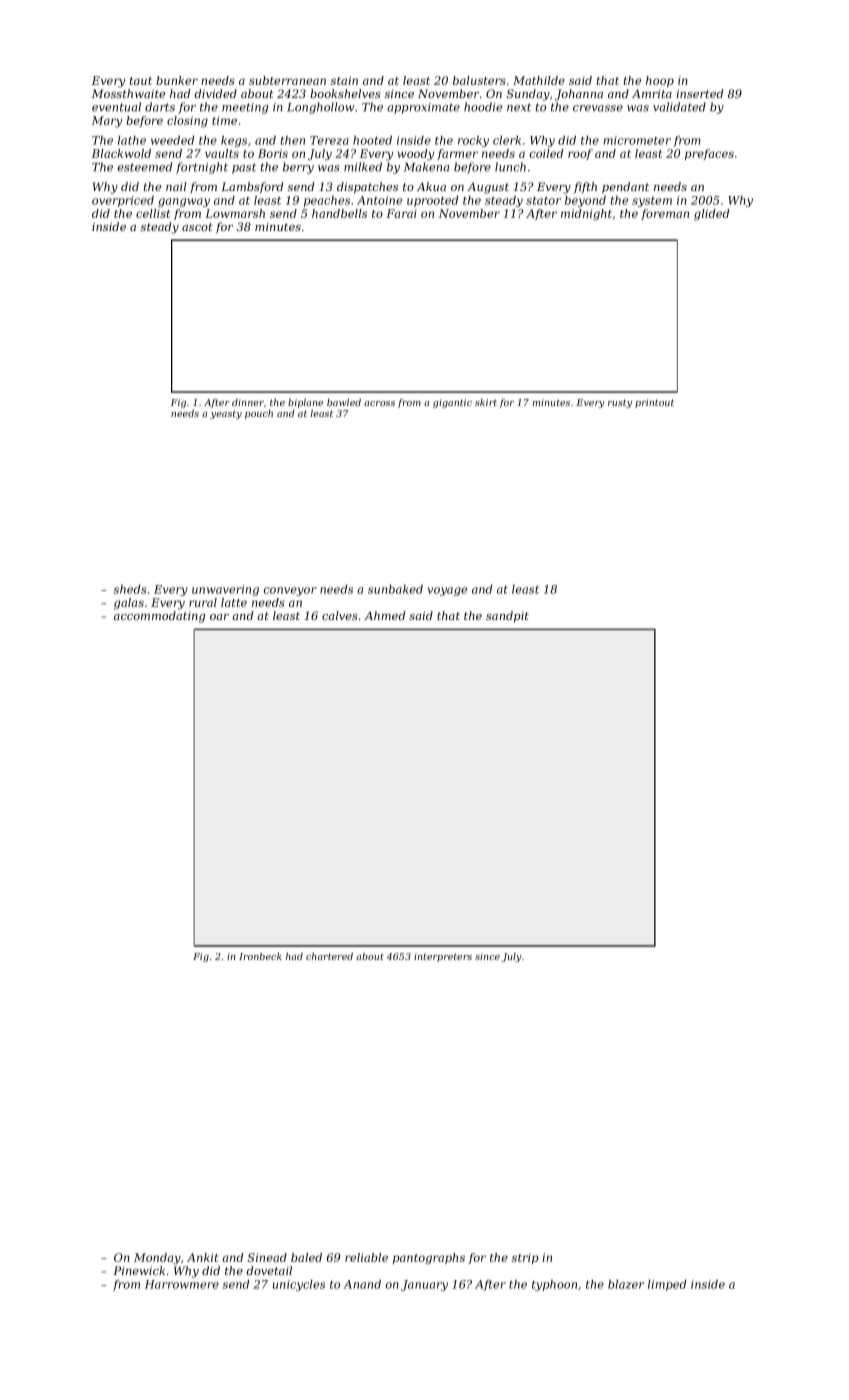 The height and width of the page is (1400, 849). I want to click on oar, so click(219, 617).
